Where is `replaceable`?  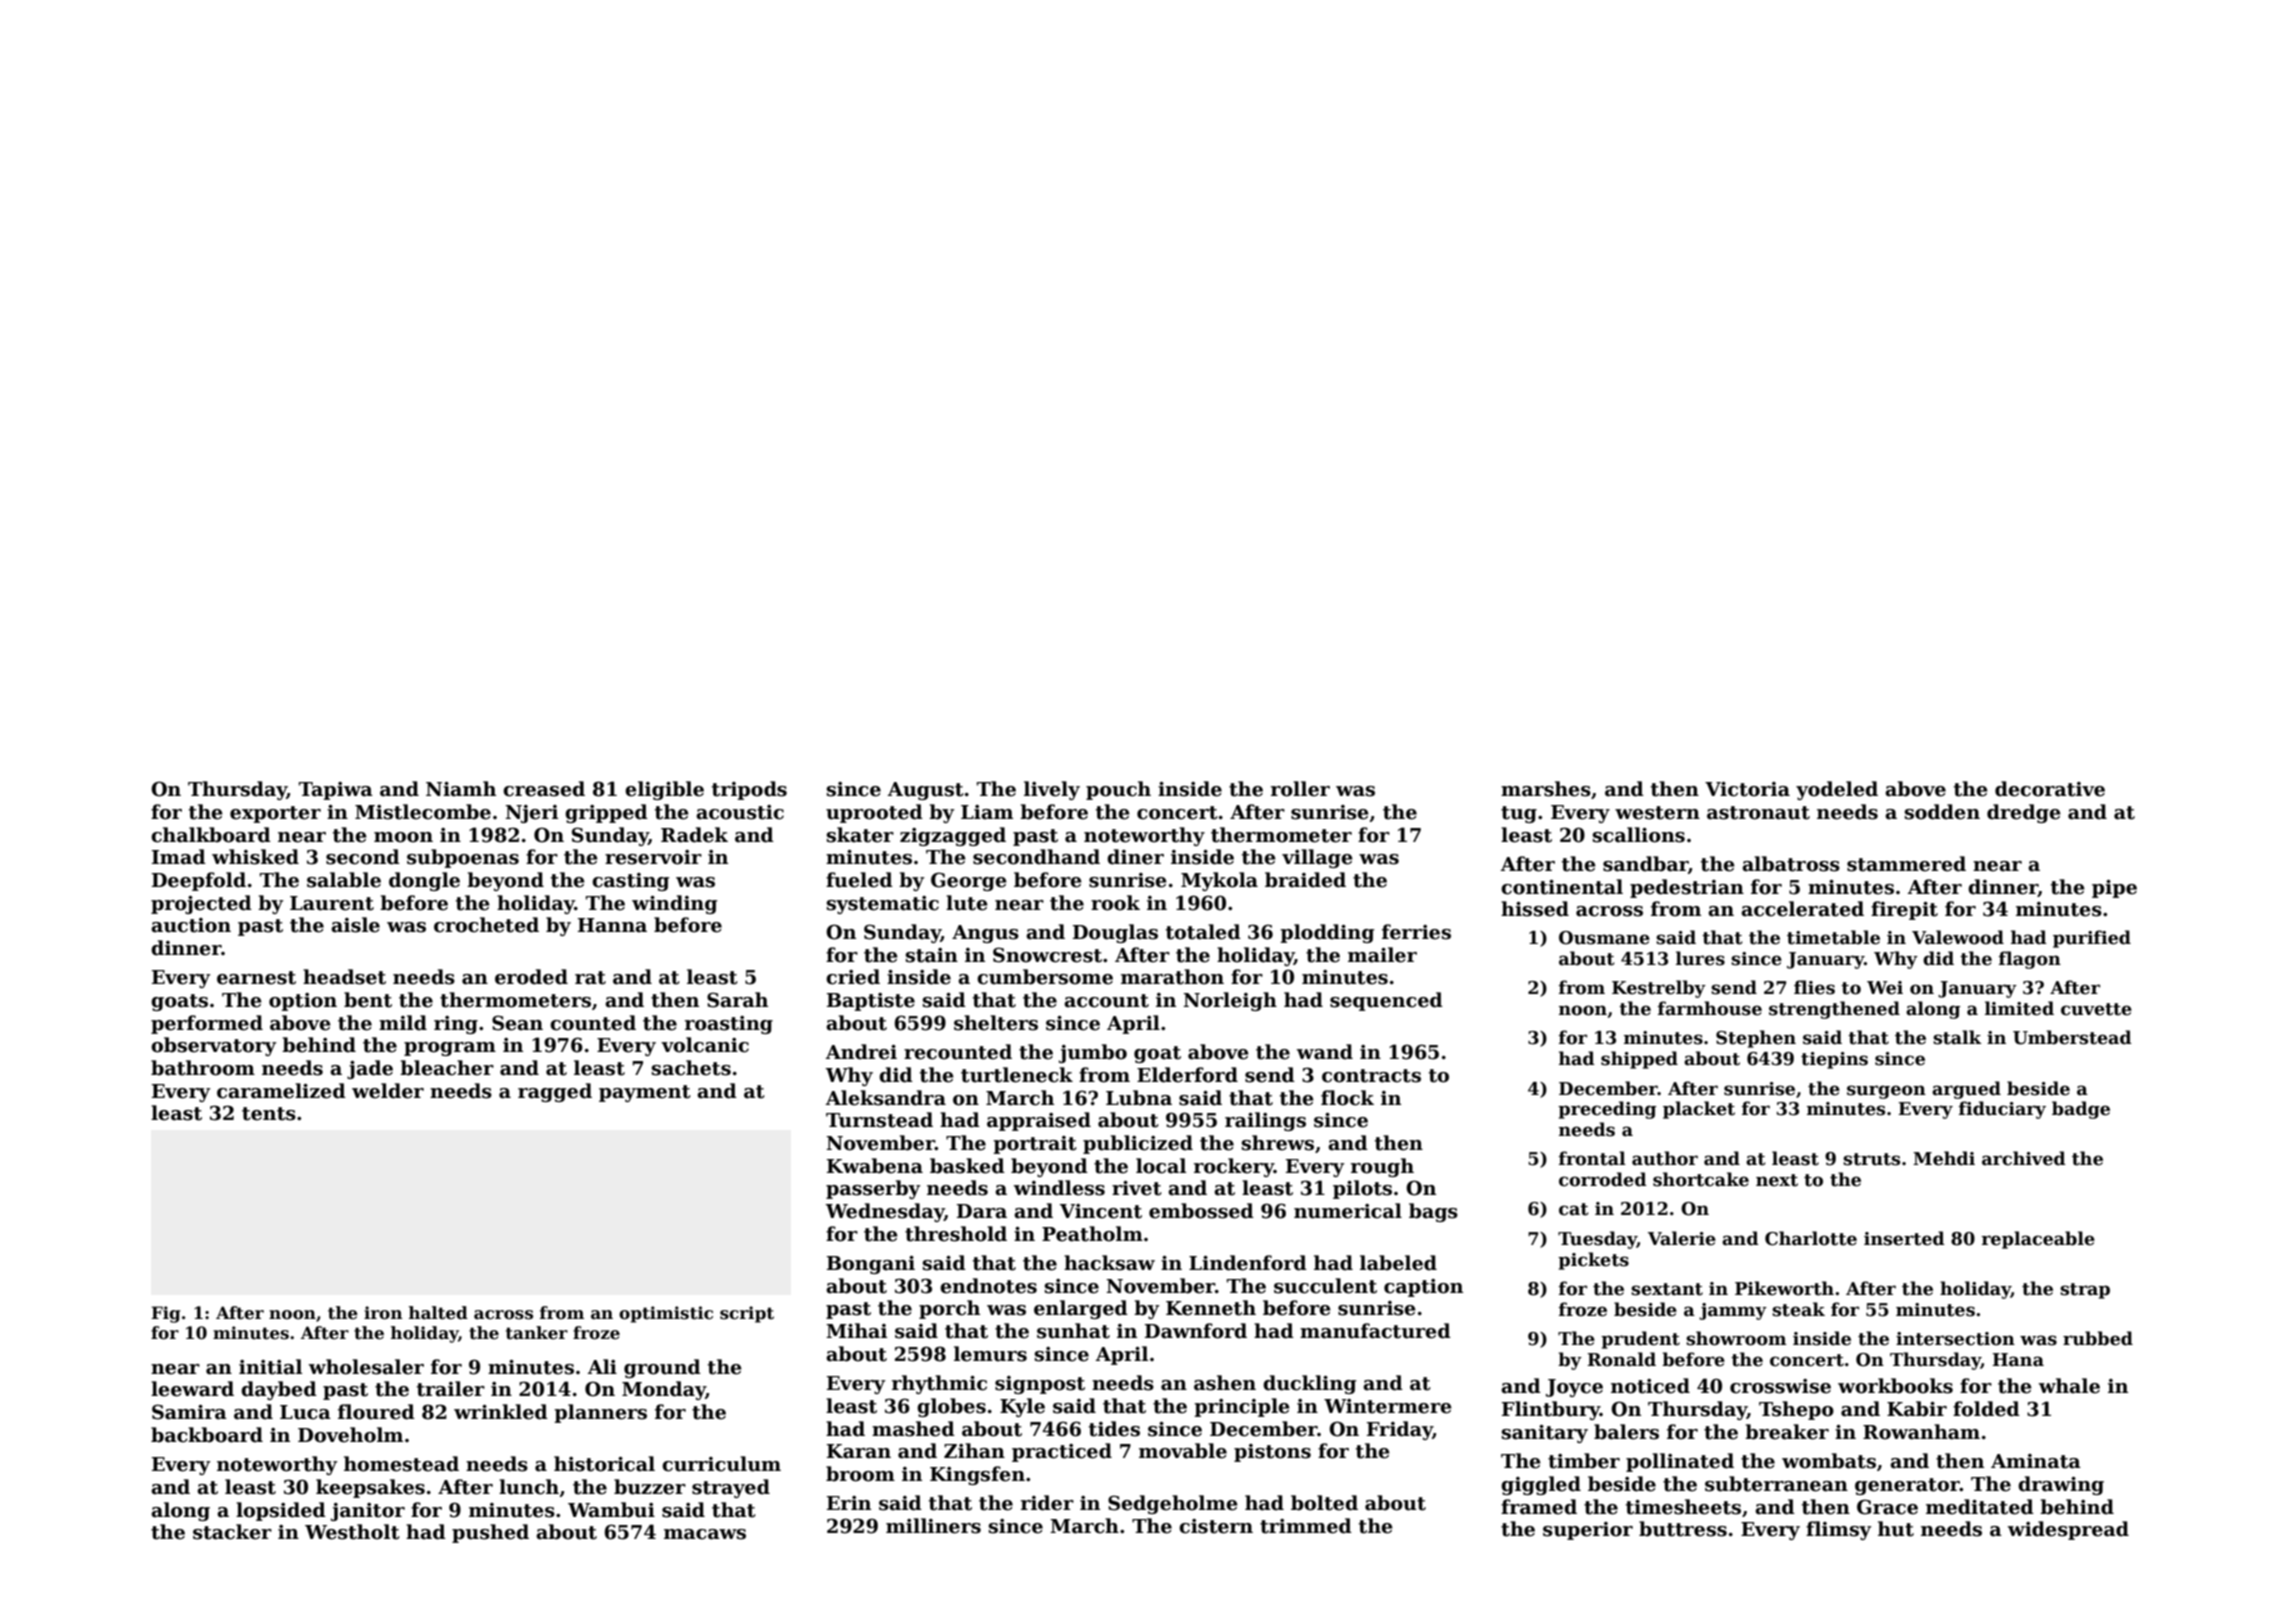
replaceable is located at coordinates (2038, 1240).
